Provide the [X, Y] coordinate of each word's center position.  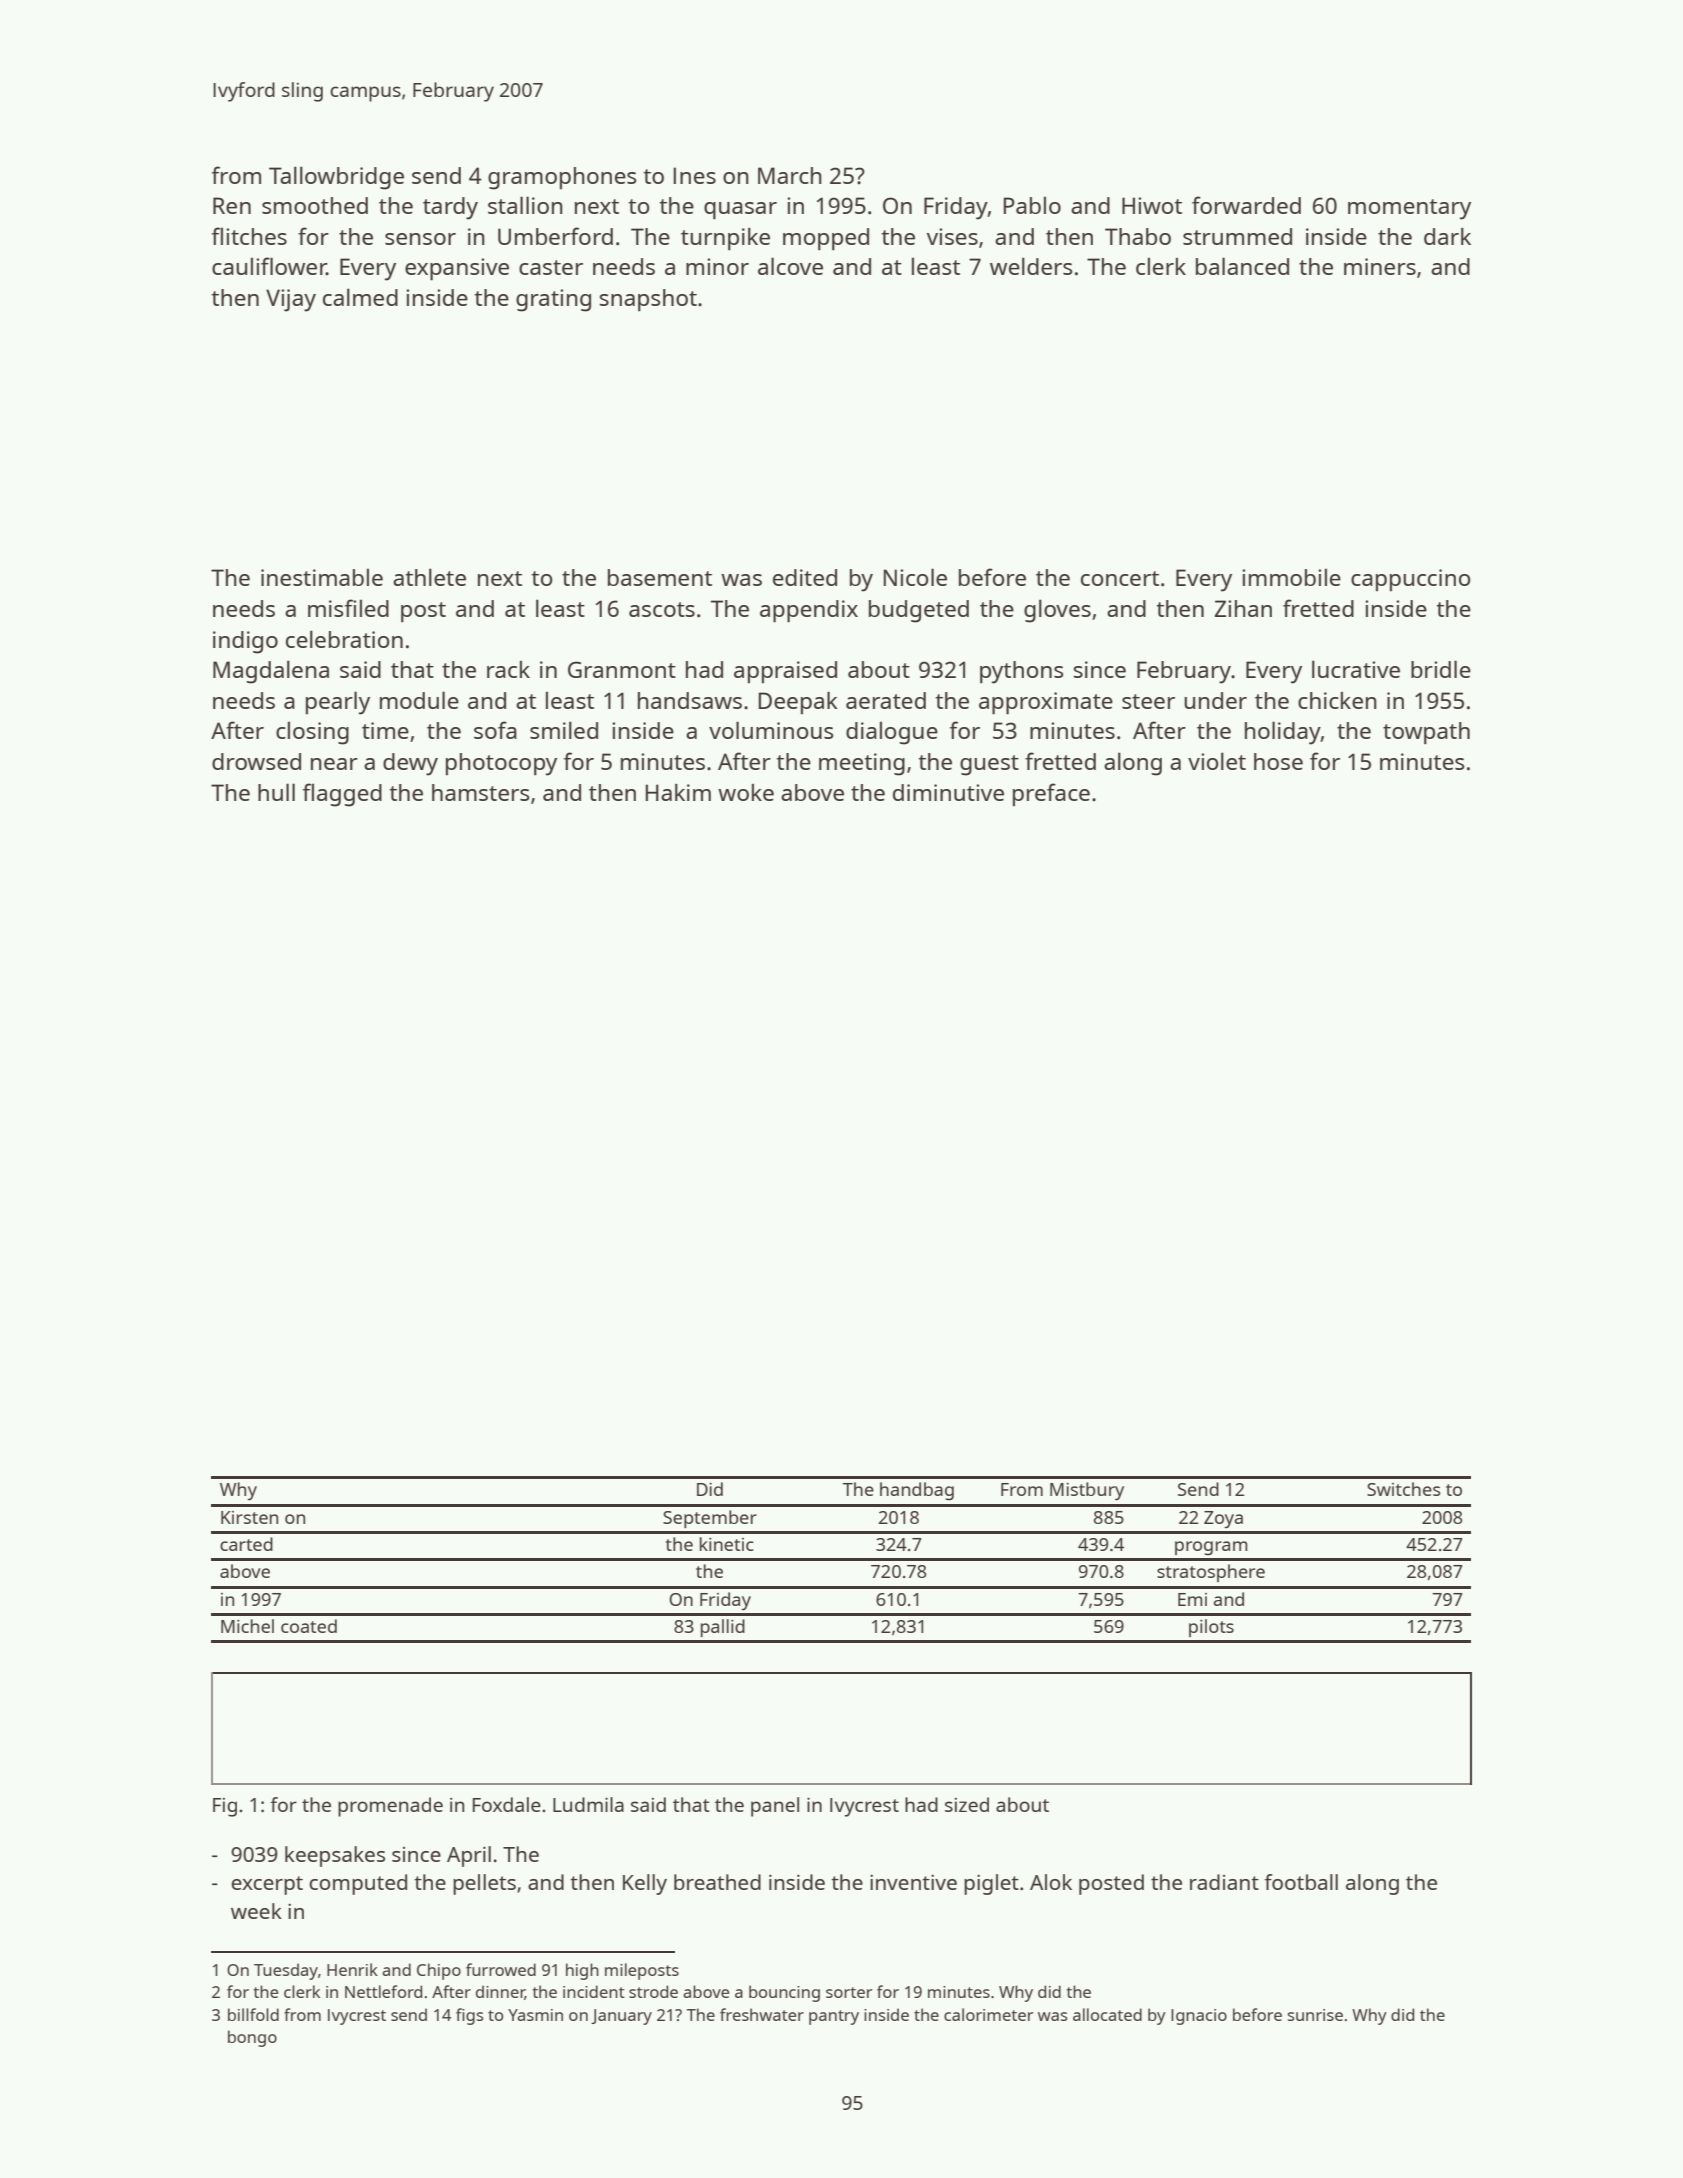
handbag [917, 1491]
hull [276, 792]
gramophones [562, 178]
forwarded [1246, 205]
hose [1278, 761]
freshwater [762, 2014]
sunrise [1315, 2015]
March [790, 175]
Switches [1404, 1489]
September [710, 1519]
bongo [252, 2038]
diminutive [948, 792]
